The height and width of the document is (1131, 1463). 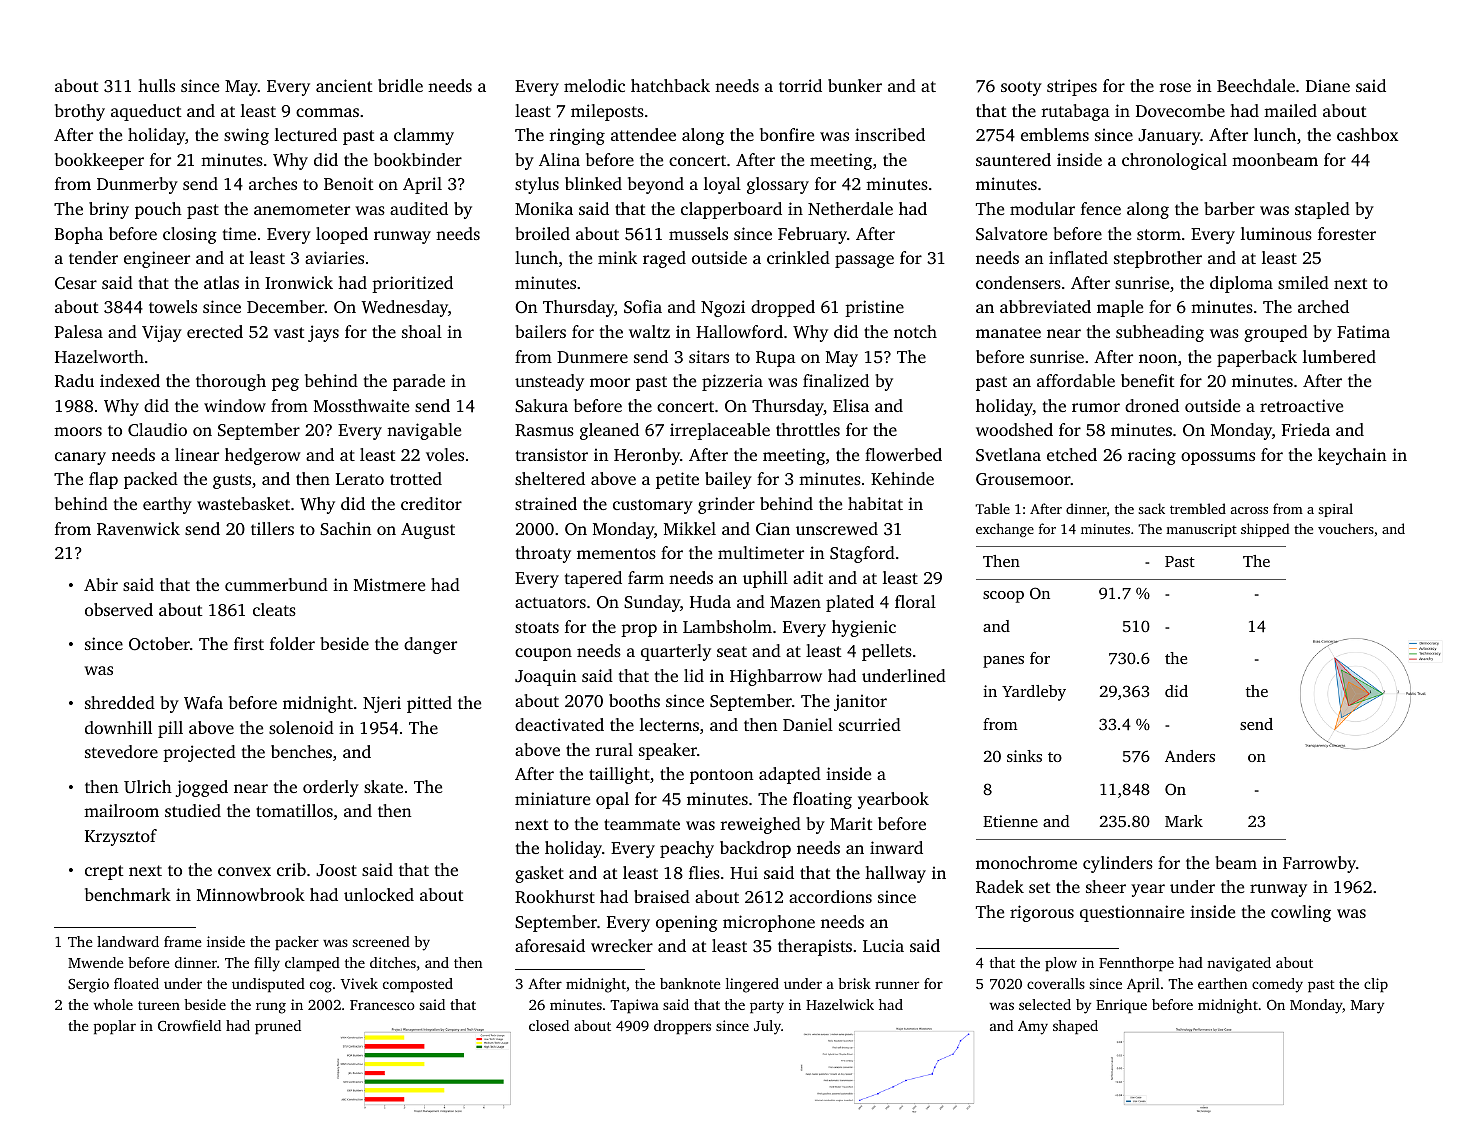 I want to click on stripes, so click(x=1072, y=87).
